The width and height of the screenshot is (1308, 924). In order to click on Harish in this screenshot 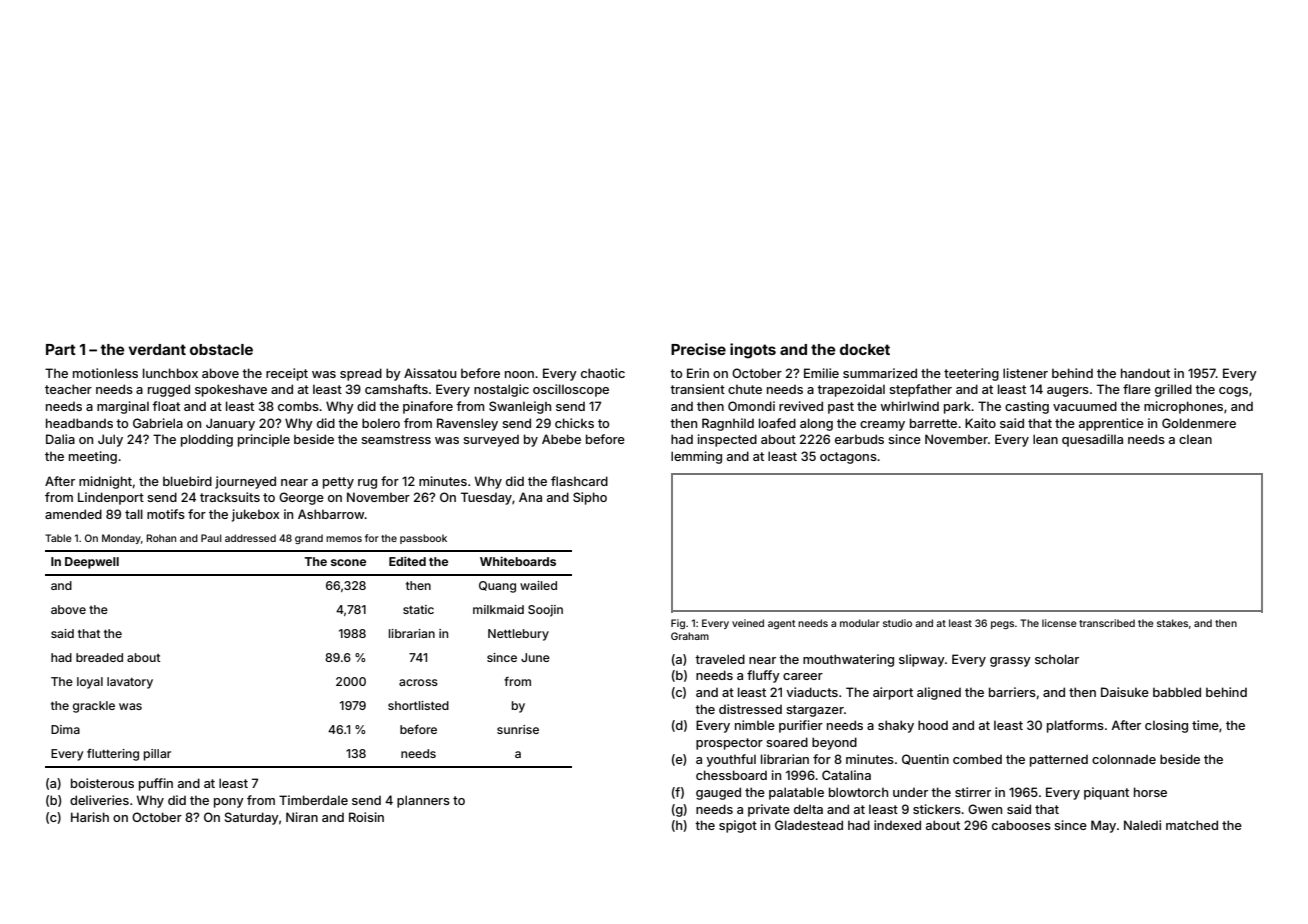, I will do `click(90, 817)`.
